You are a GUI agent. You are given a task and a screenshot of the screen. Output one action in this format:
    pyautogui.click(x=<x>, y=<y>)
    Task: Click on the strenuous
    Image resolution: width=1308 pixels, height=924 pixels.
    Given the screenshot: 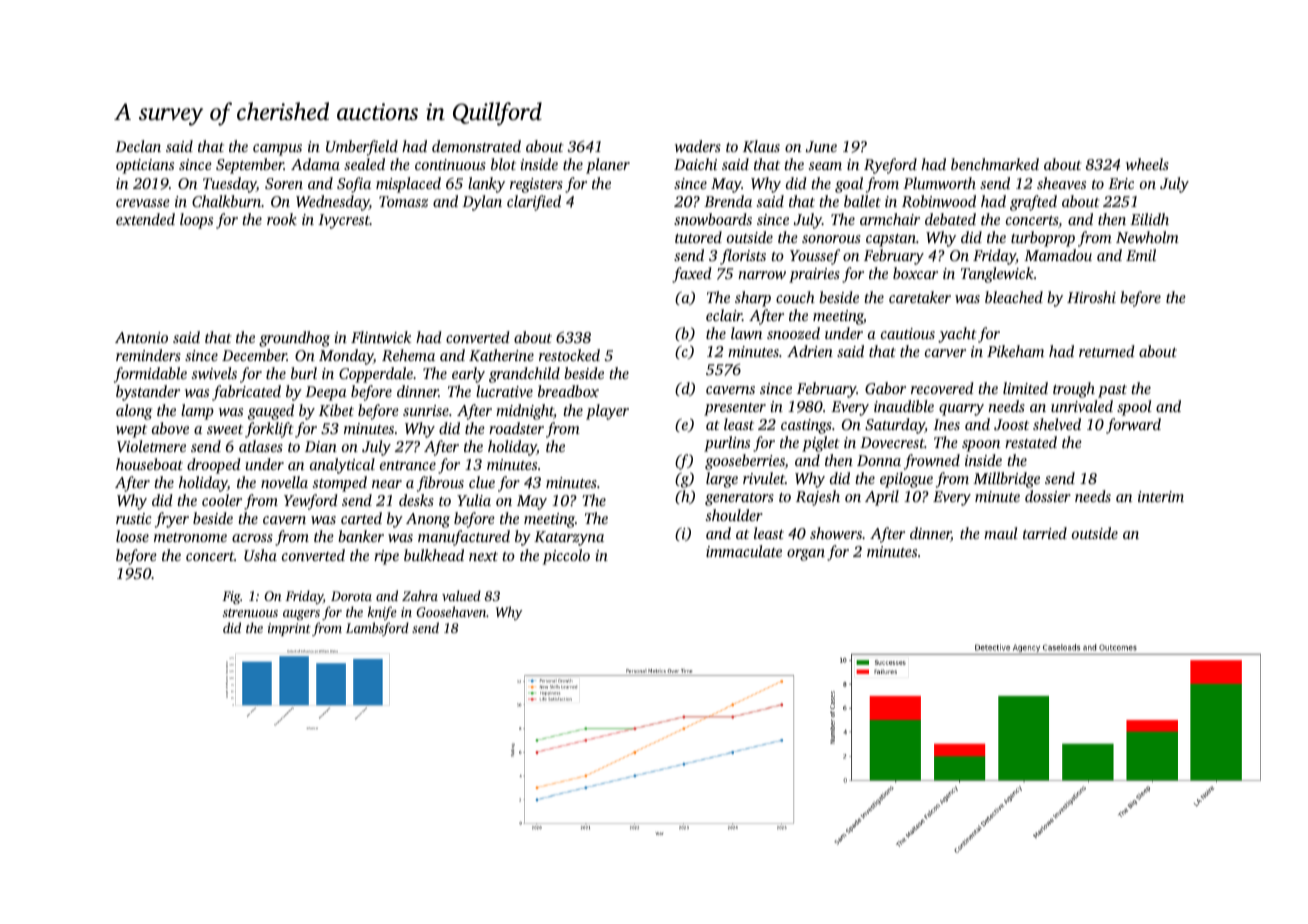 What is the action you would take?
    pyautogui.click(x=250, y=613)
